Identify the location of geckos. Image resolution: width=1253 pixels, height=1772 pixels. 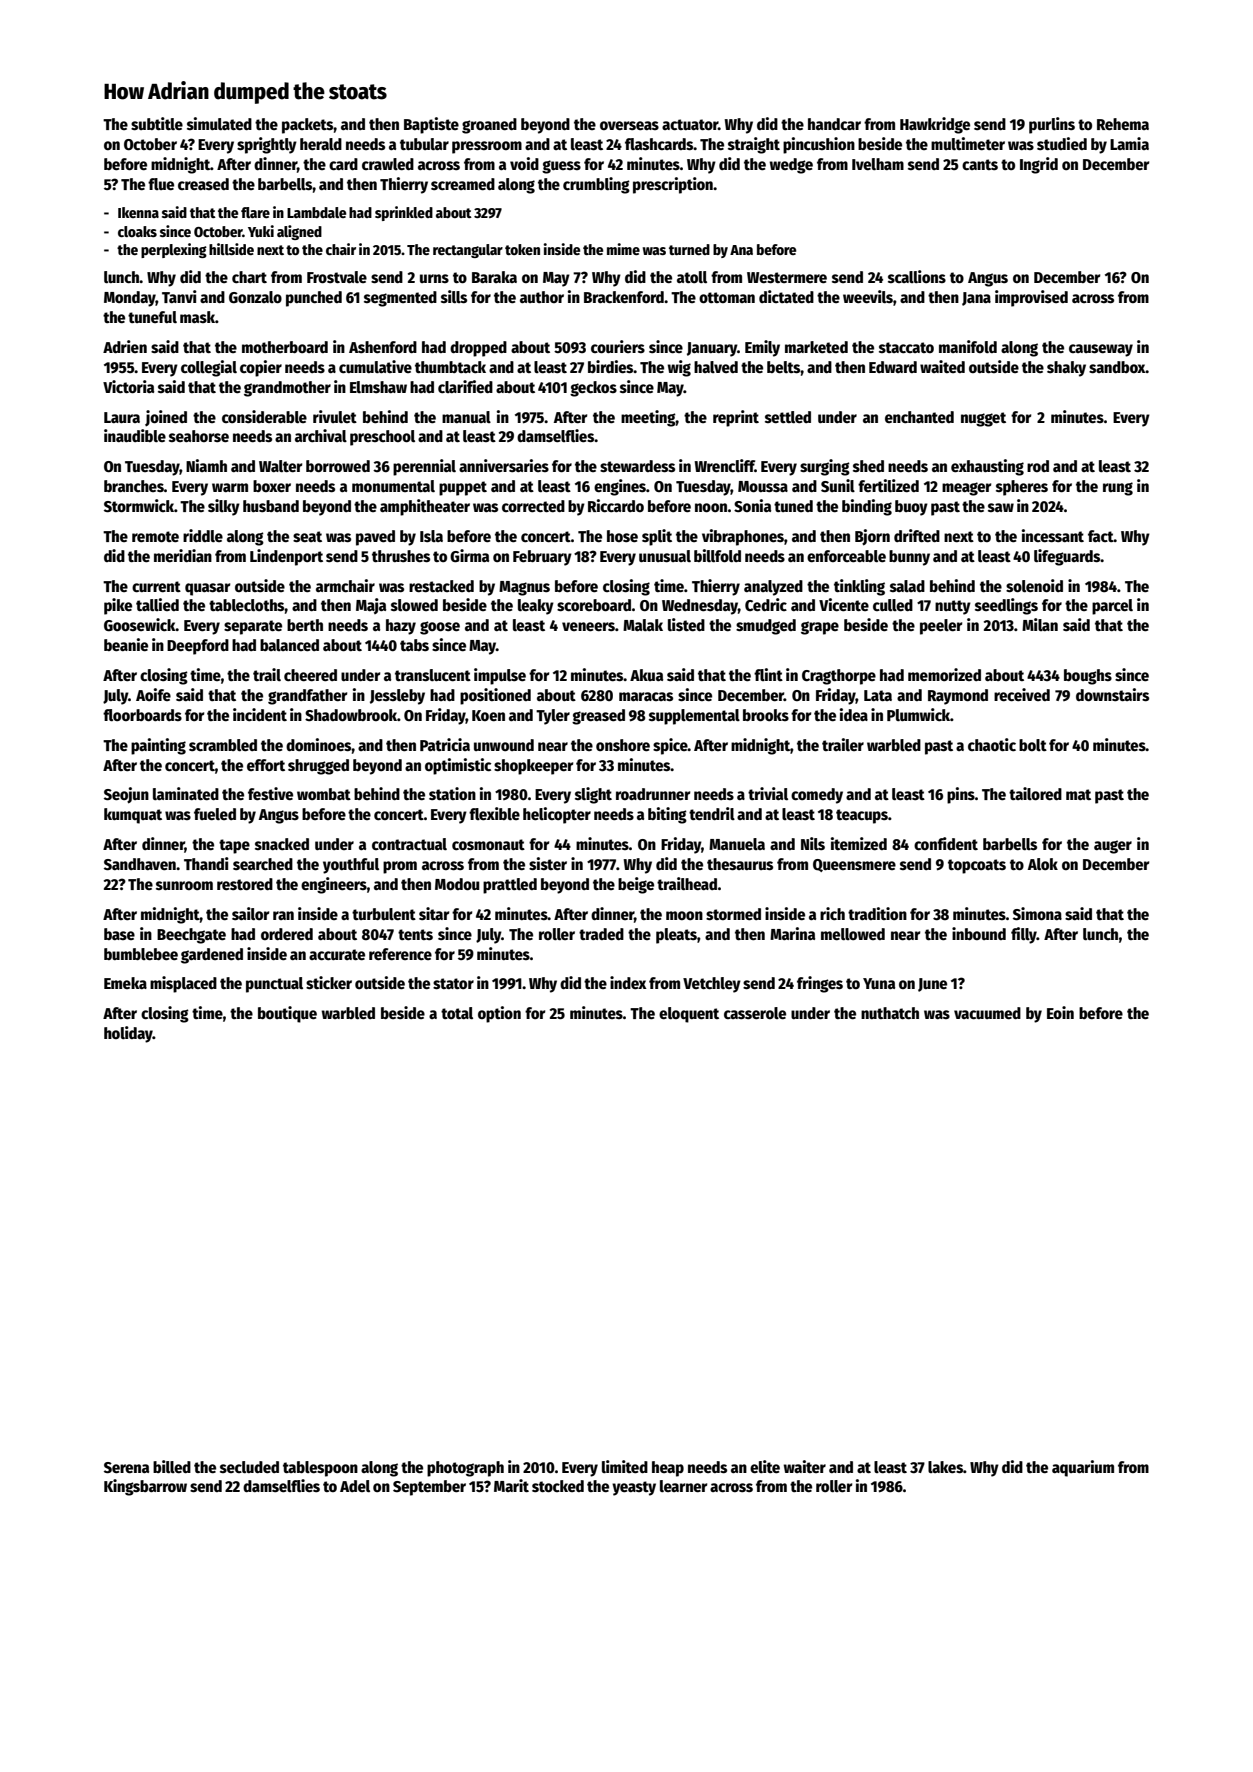
(593, 389).
